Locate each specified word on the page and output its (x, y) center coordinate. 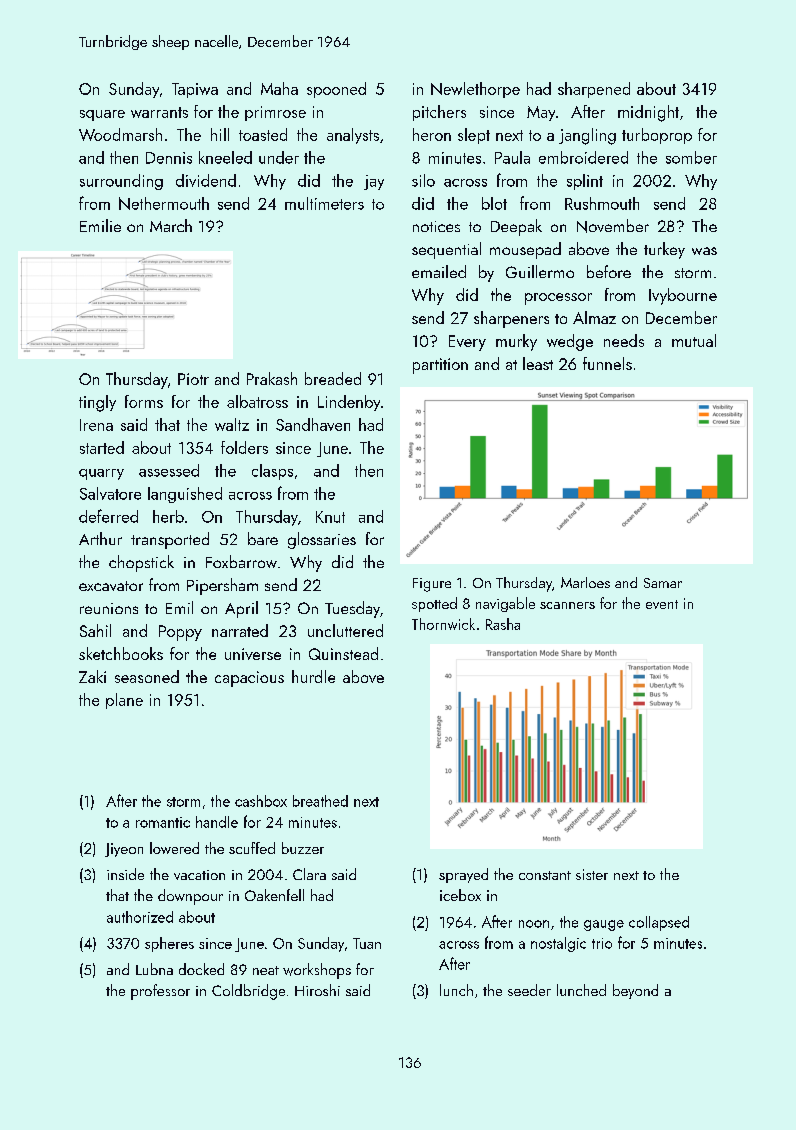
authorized (140, 917)
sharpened (594, 90)
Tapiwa (195, 90)
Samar (663, 583)
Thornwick (443, 624)
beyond (635, 991)
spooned (336, 90)
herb (168, 516)
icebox (460, 895)
